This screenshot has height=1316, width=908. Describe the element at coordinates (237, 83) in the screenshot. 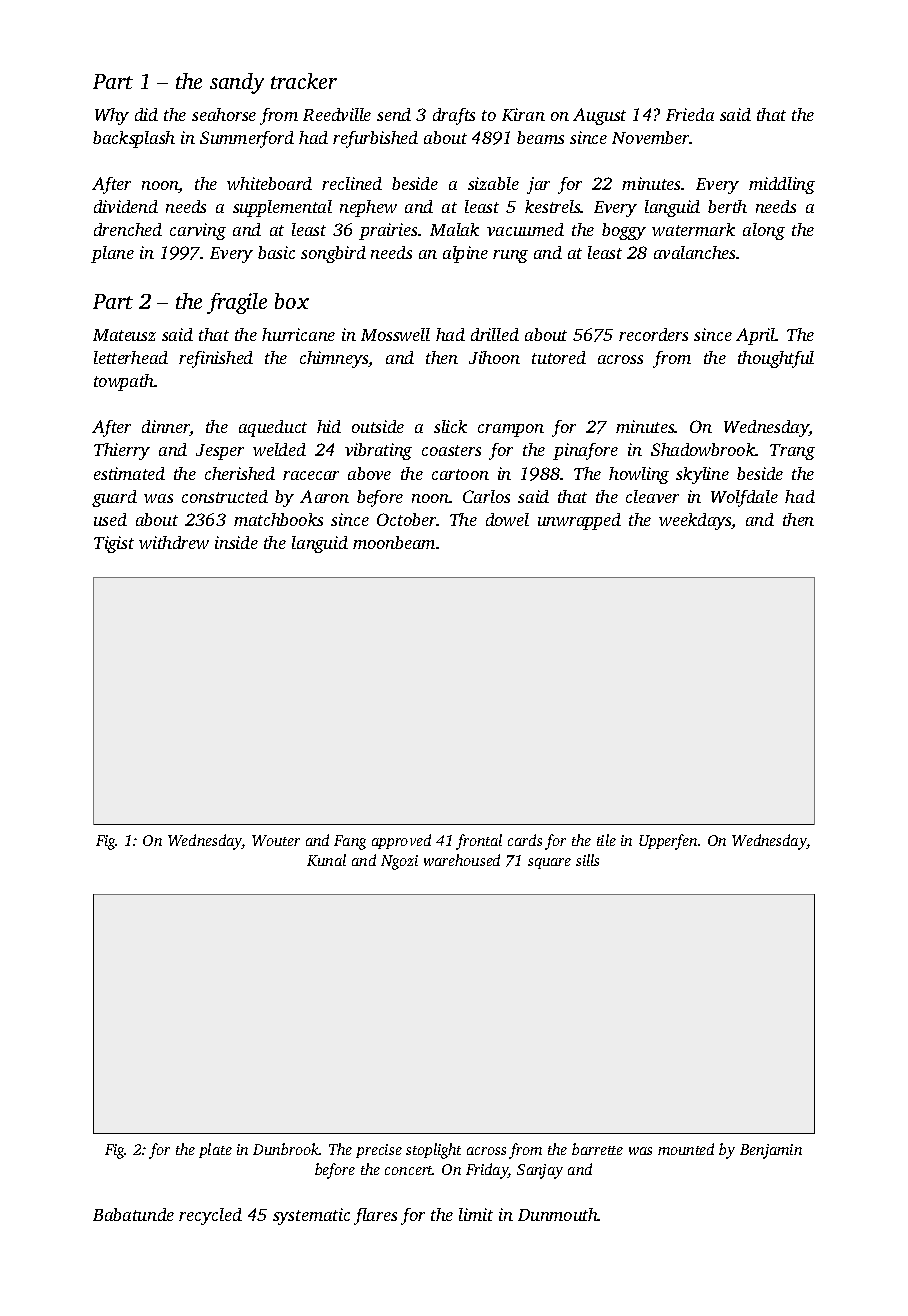

I see `sandy` at that location.
